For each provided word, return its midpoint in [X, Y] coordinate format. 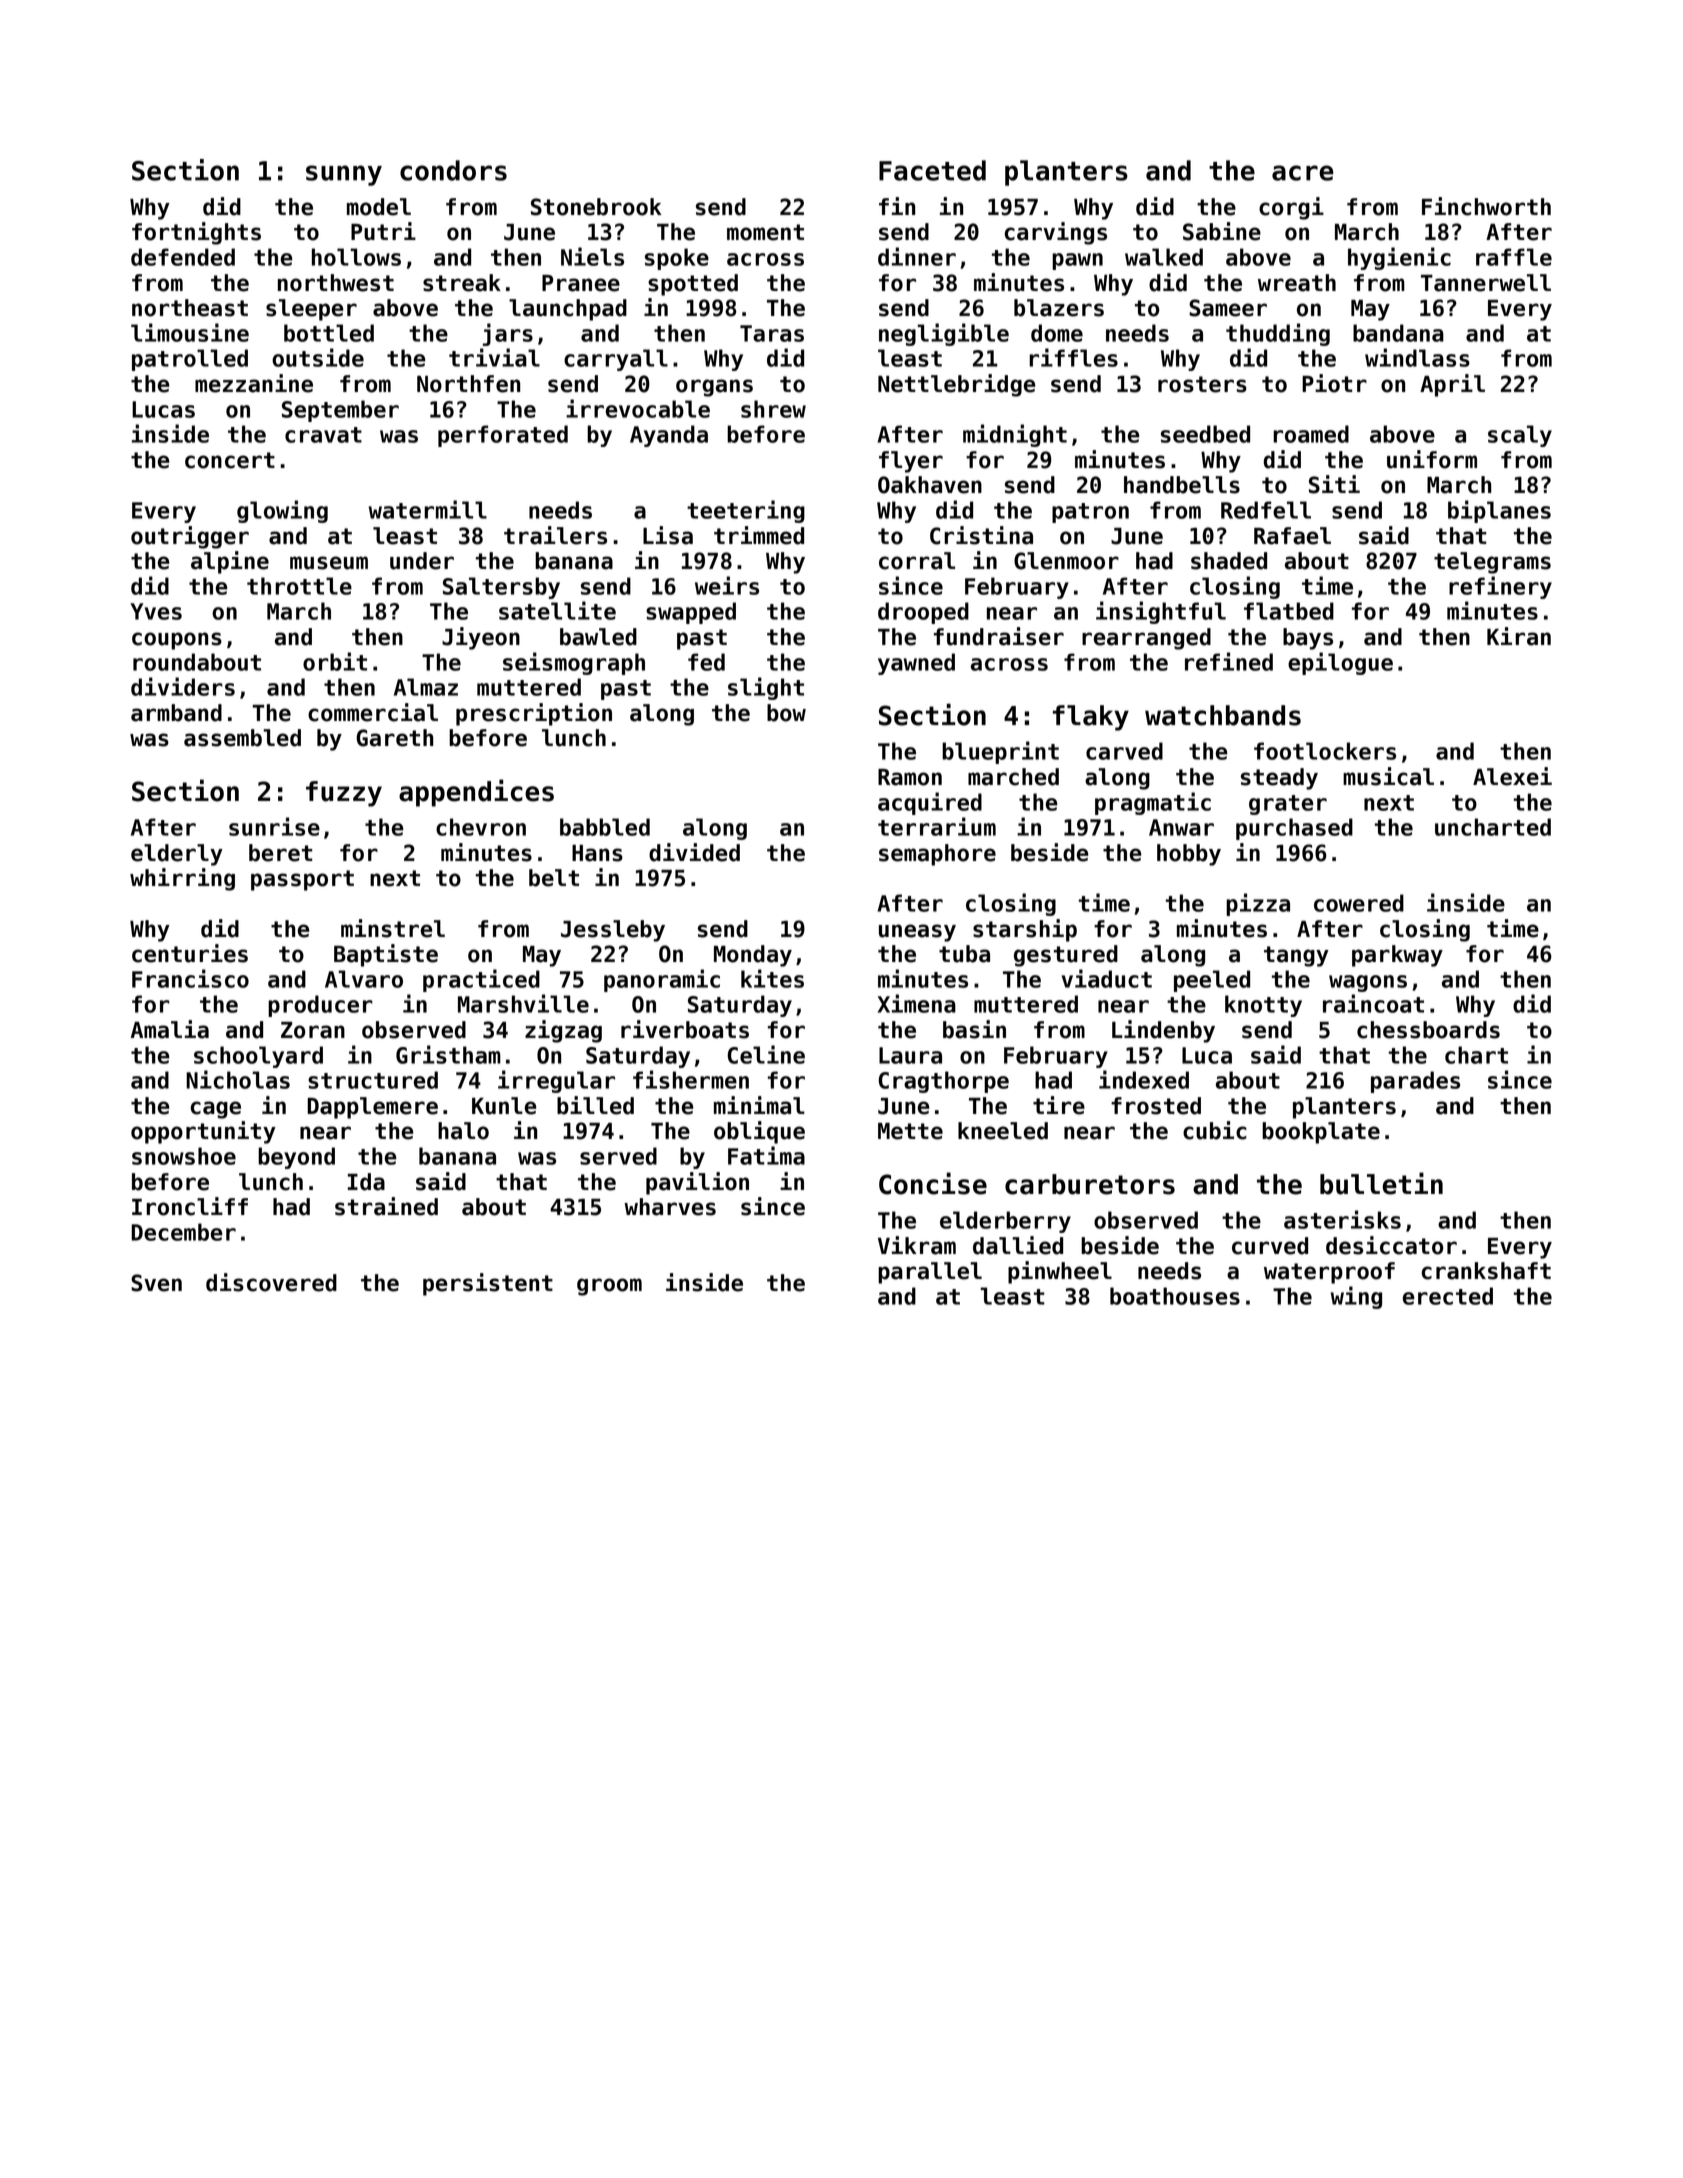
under [422, 561]
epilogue [1340, 663]
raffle [1514, 257]
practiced [481, 980]
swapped [691, 613]
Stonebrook [596, 207]
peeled [1212, 981]
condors [453, 170]
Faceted [932, 170]
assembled [242, 738]
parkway [1397, 956]
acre [1303, 173]
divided [694, 852]
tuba [964, 954]
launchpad [568, 310]
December [183, 1232]
